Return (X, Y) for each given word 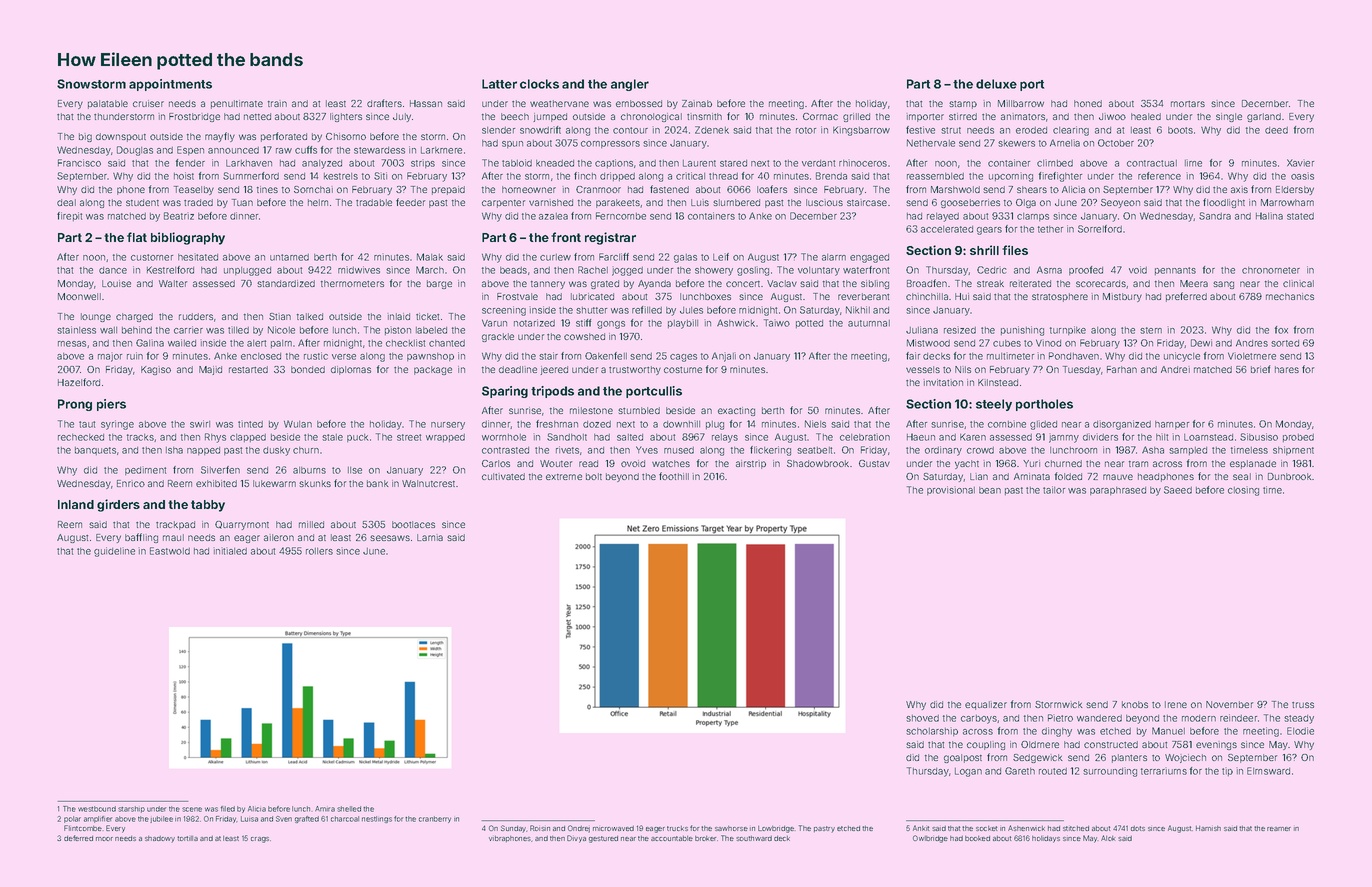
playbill (683, 324)
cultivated (503, 476)
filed (228, 809)
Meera (1194, 283)
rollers (319, 551)
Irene (1176, 704)
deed (1276, 130)
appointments (170, 85)
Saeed (1178, 490)
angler (630, 85)
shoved (922, 718)
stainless (76, 330)
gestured (603, 839)
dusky (276, 451)
